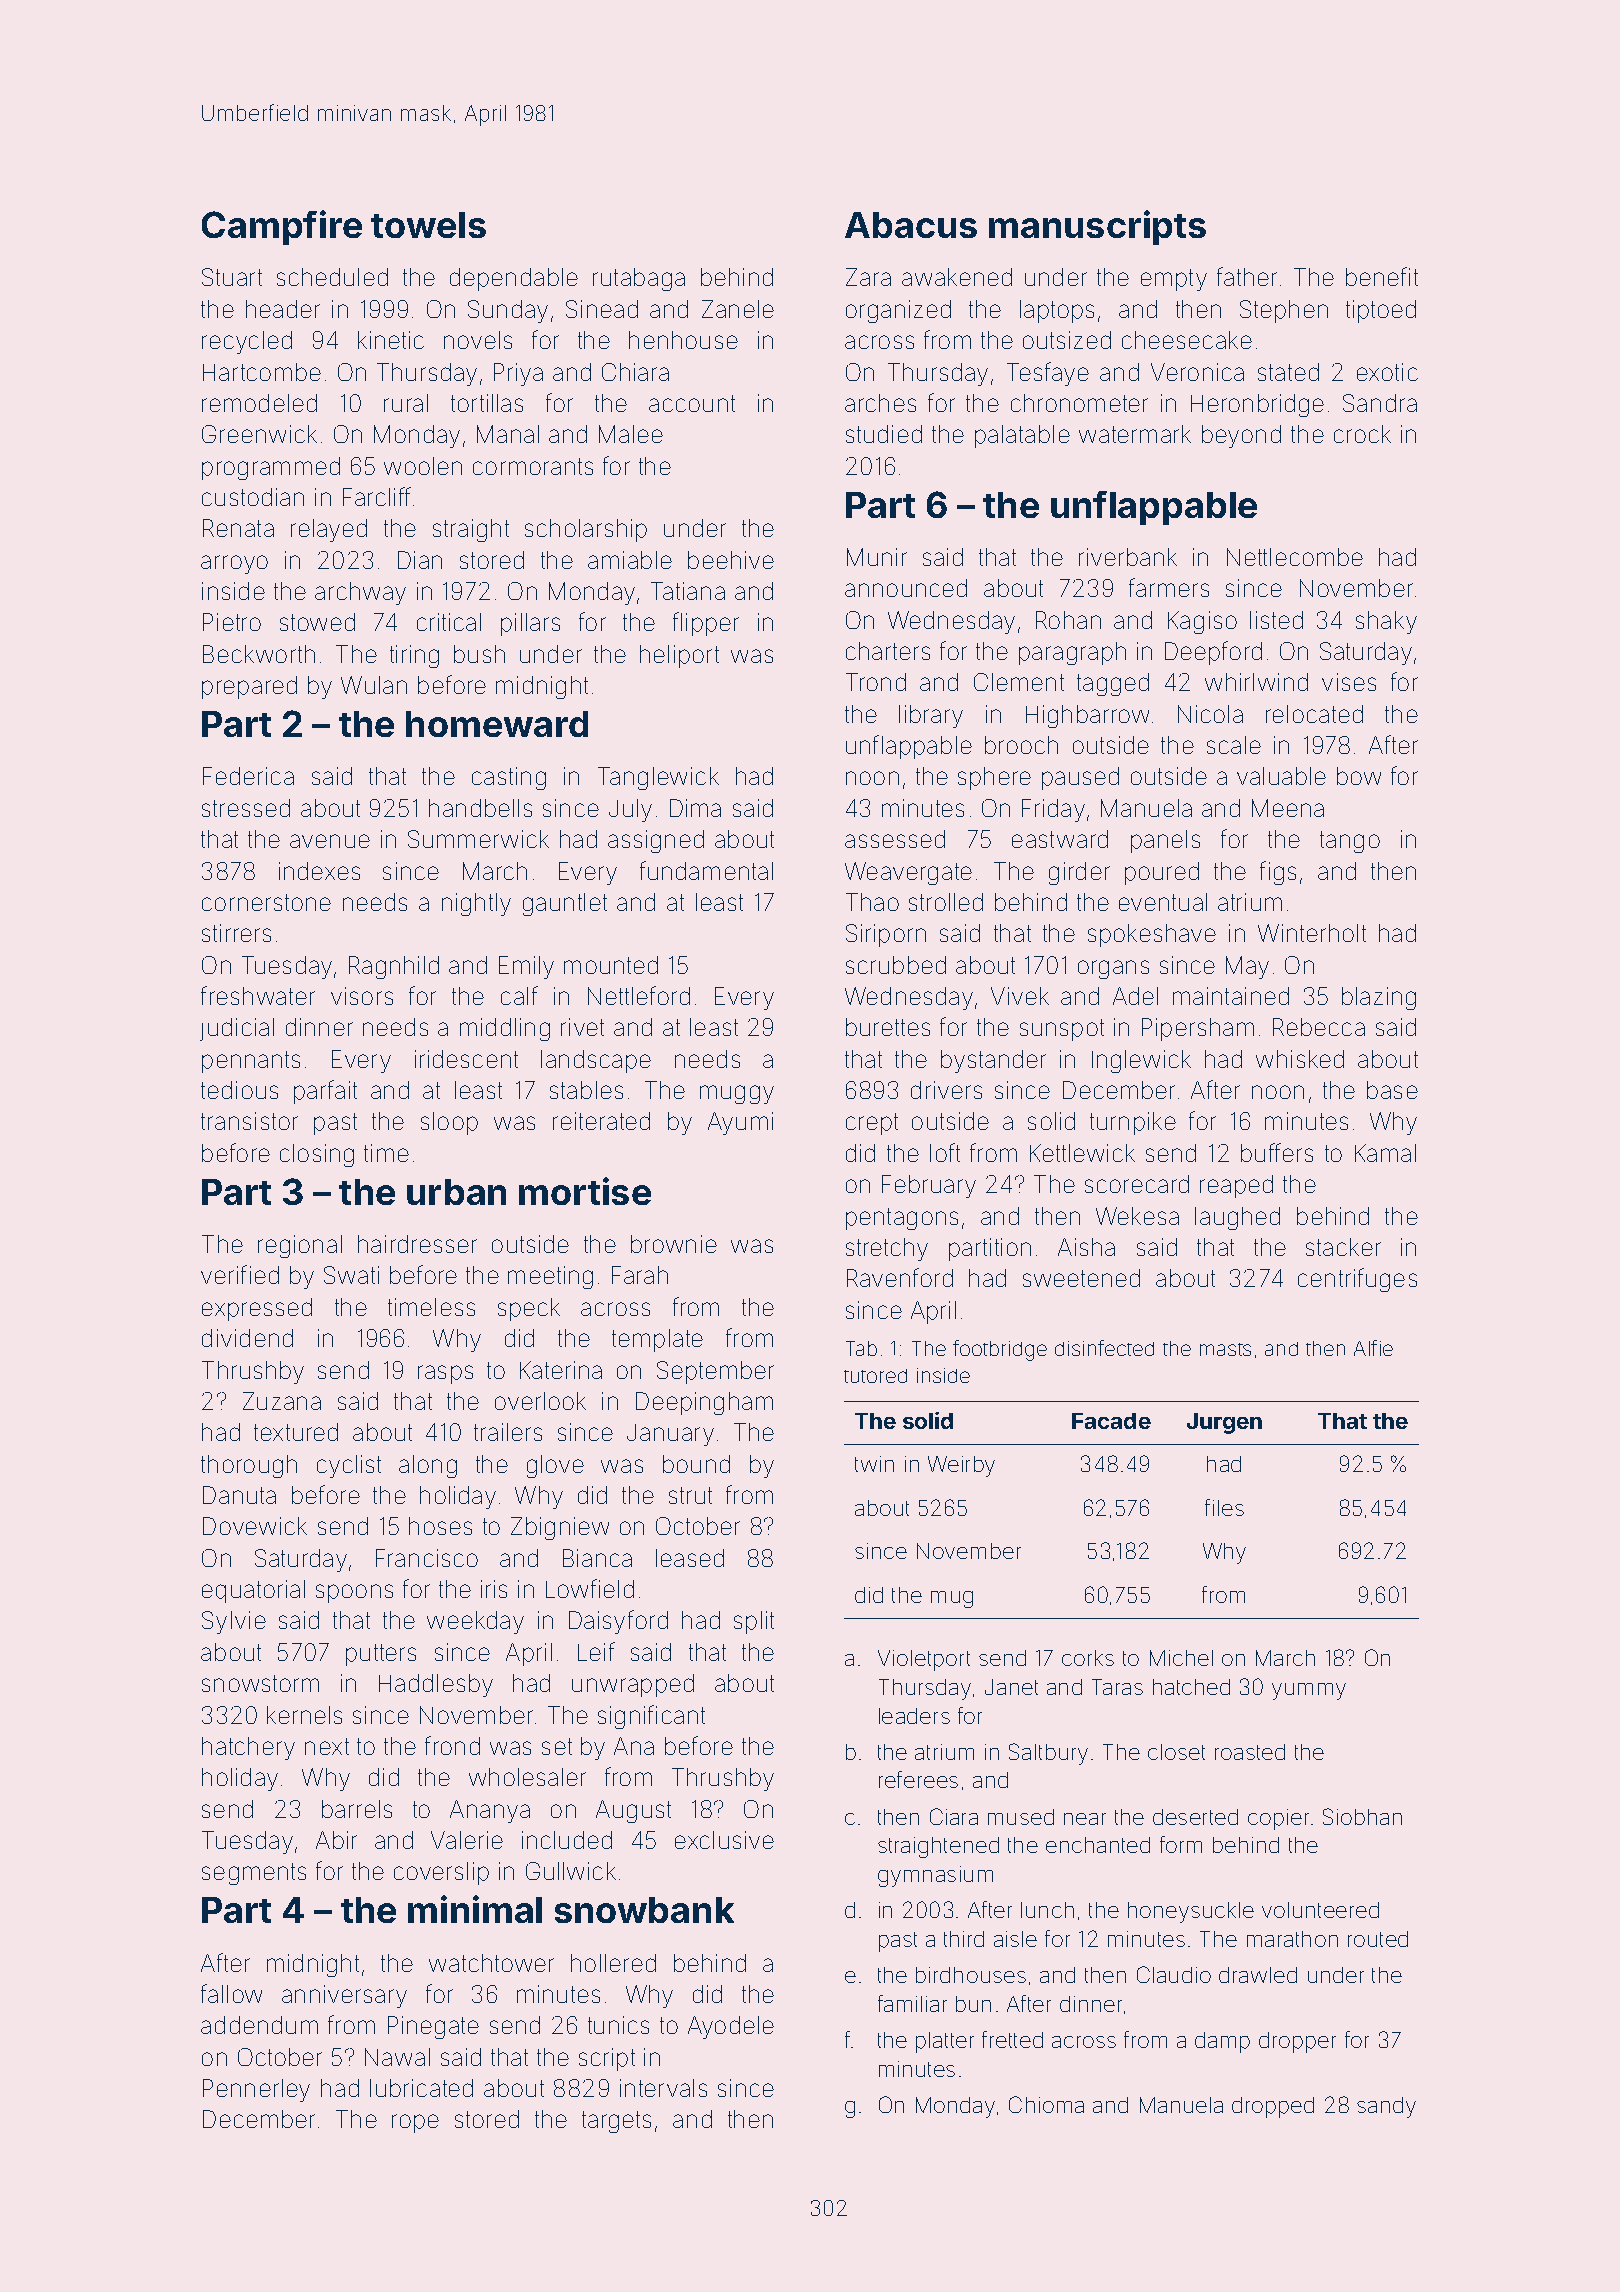  What do you see at coordinates (256, 2090) in the screenshot?
I see `Pennerley` at bounding box center [256, 2090].
